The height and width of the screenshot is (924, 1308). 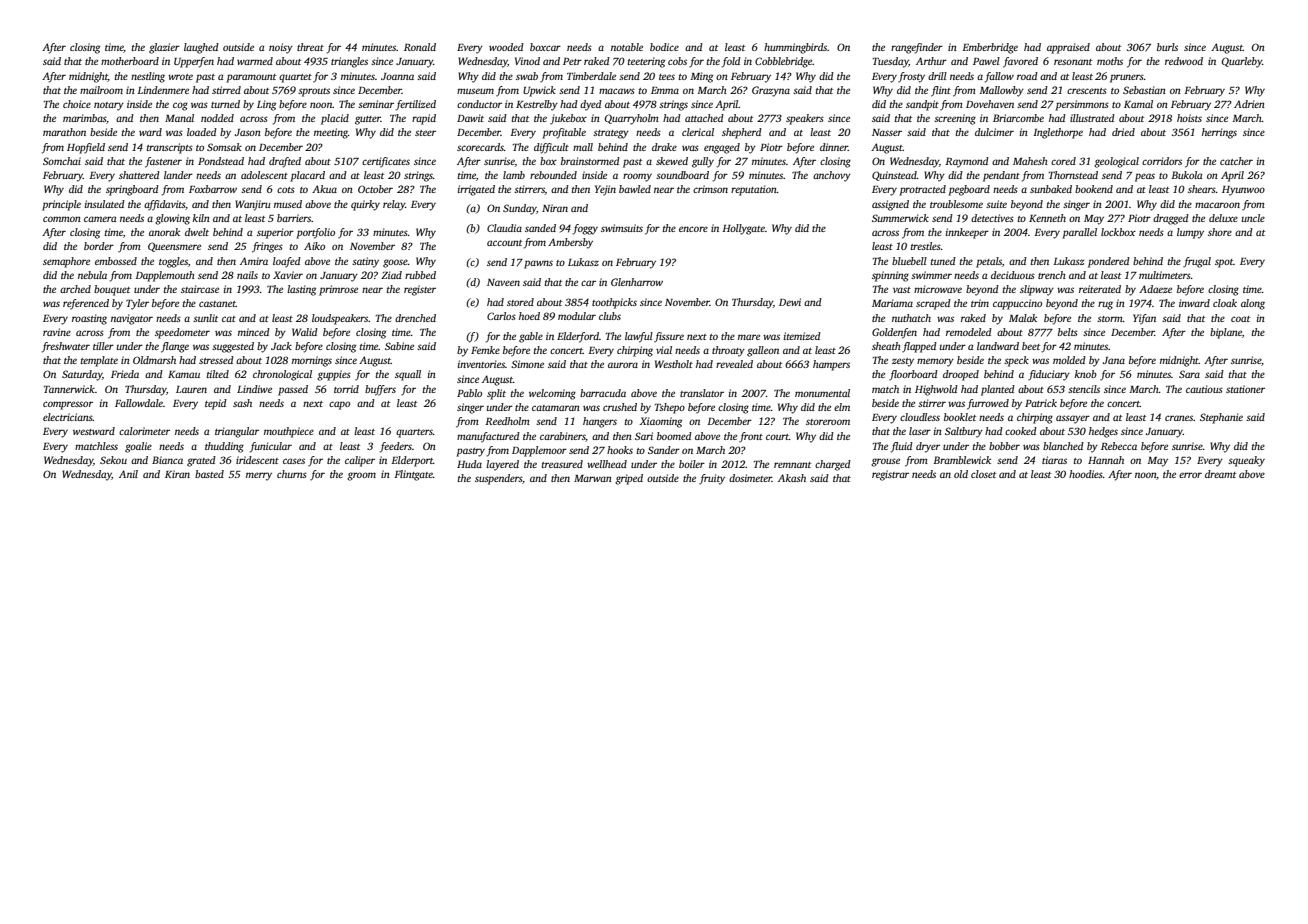 What do you see at coordinates (361, 476) in the screenshot?
I see `groom` at bounding box center [361, 476].
